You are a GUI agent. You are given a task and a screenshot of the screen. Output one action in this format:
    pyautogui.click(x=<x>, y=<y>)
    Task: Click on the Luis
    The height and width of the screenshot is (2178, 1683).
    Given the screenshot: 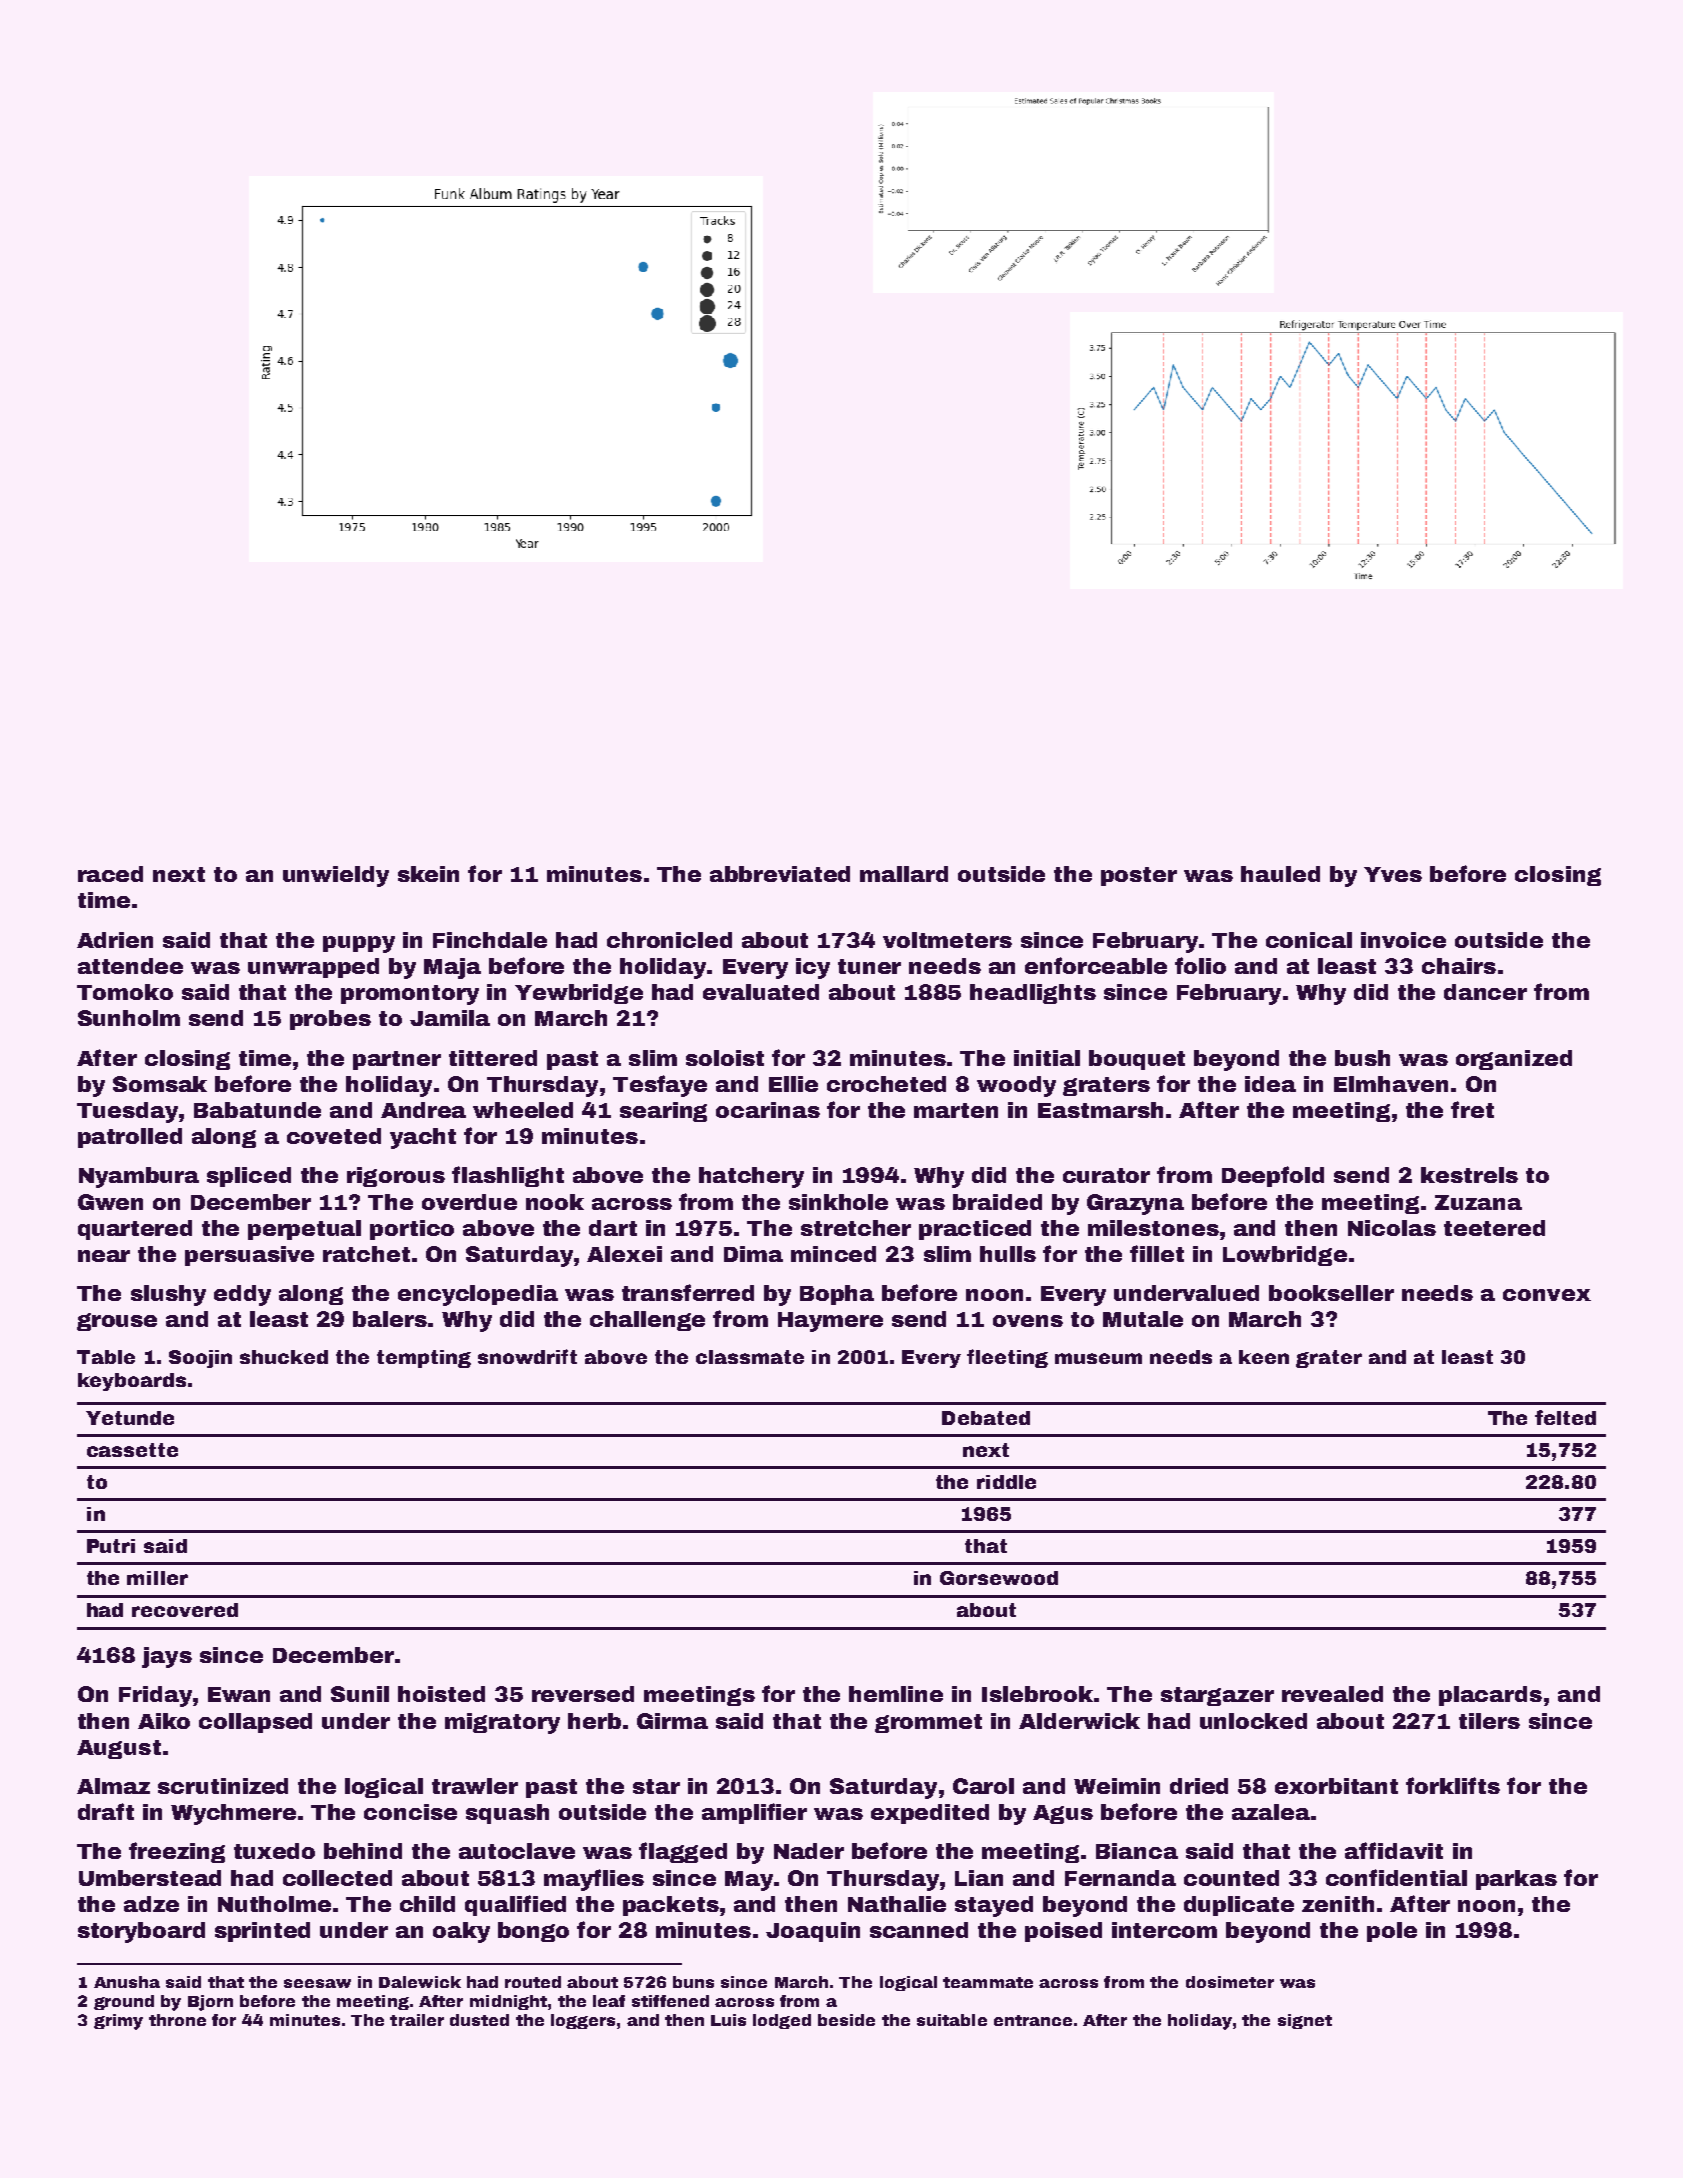 What is the action you would take?
    pyautogui.click(x=728, y=2020)
